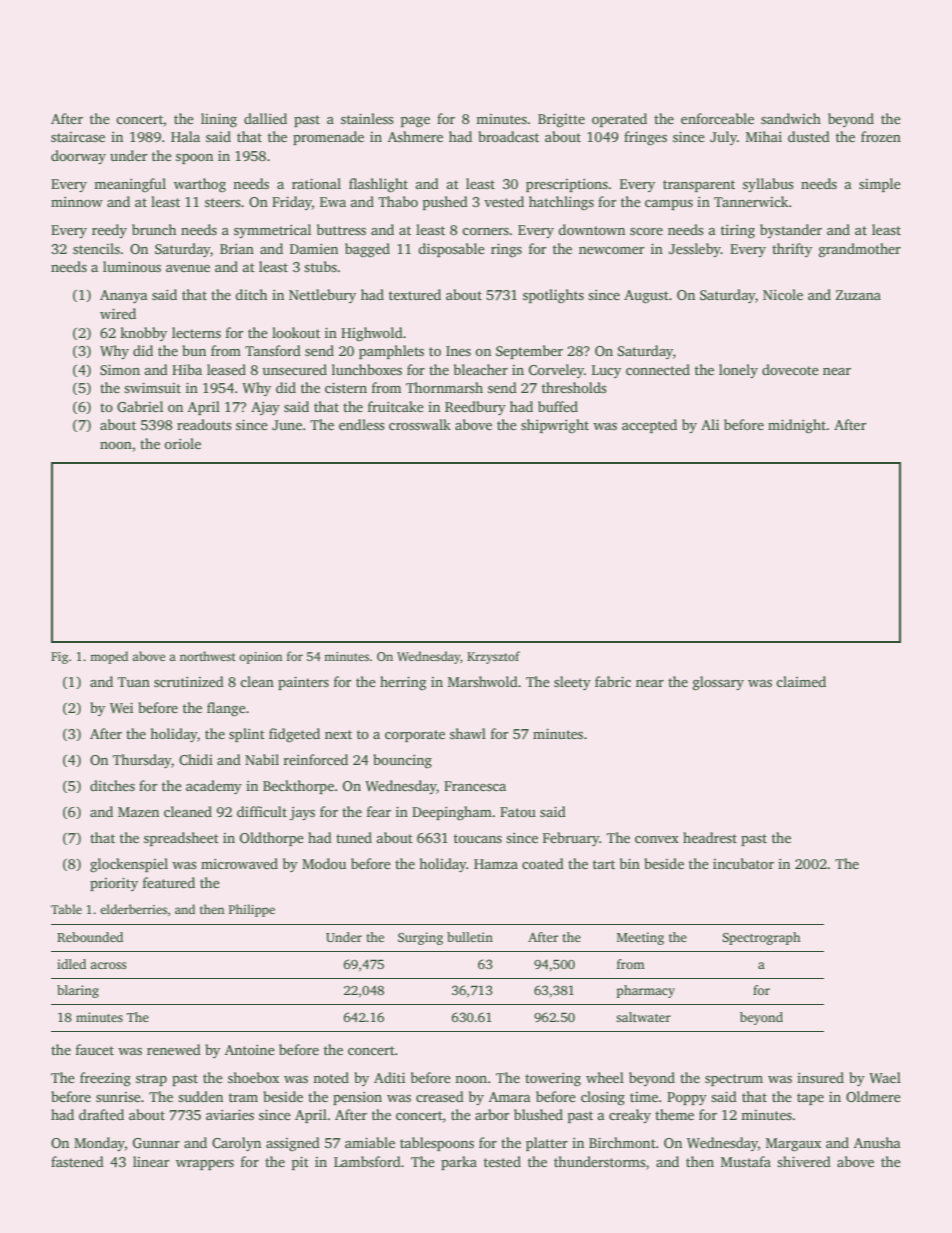 This screenshot has width=952, height=1233. What do you see at coordinates (296, 332) in the screenshot?
I see `lookout` at bounding box center [296, 332].
